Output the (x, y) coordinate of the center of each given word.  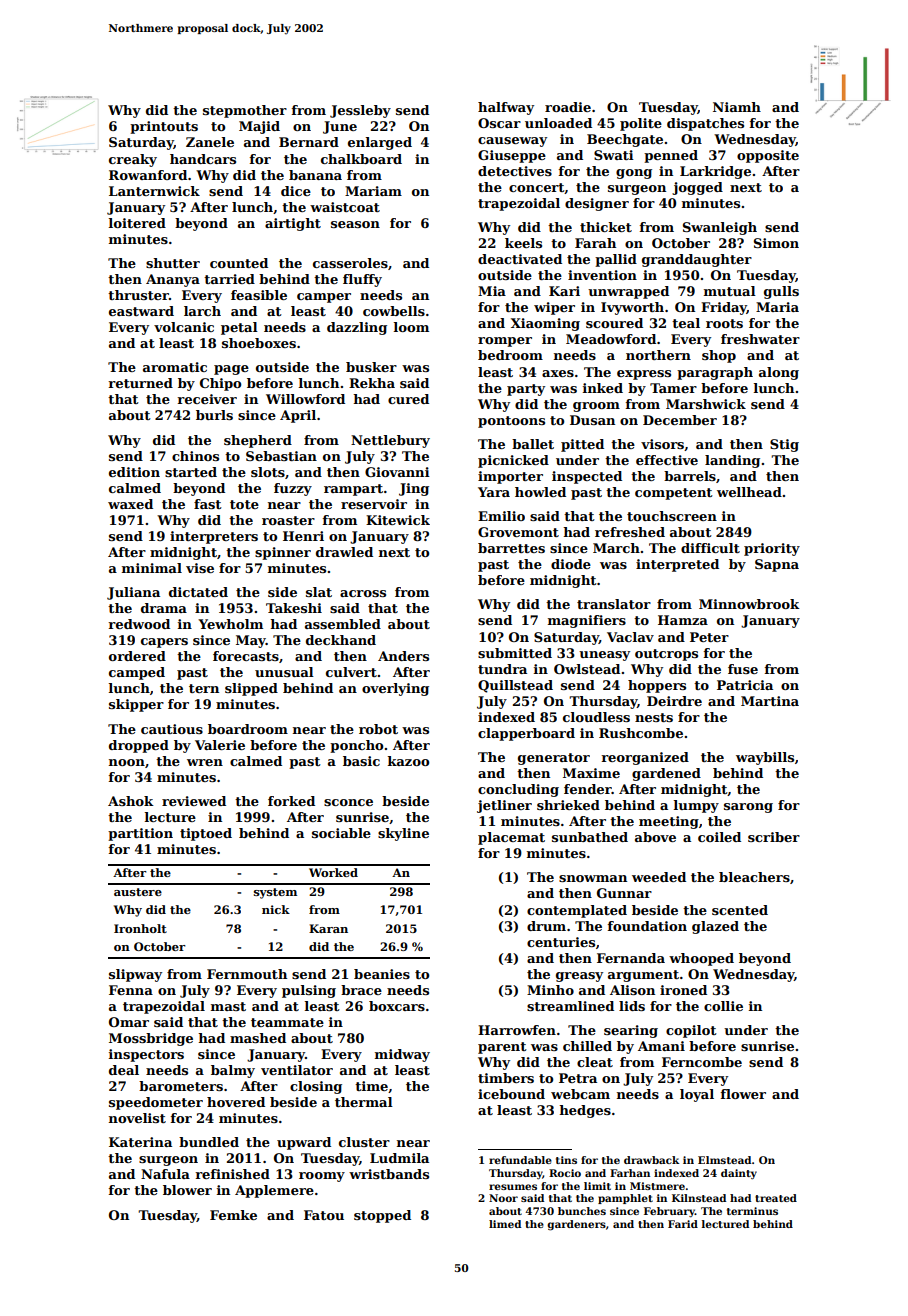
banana (315, 175)
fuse (743, 669)
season (355, 224)
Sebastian (281, 456)
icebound (511, 1094)
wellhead (749, 492)
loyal (697, 1095)
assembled (343, 624)
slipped (251, 689)
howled (540, 492)
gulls (781, 292)
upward (304, 1143)
